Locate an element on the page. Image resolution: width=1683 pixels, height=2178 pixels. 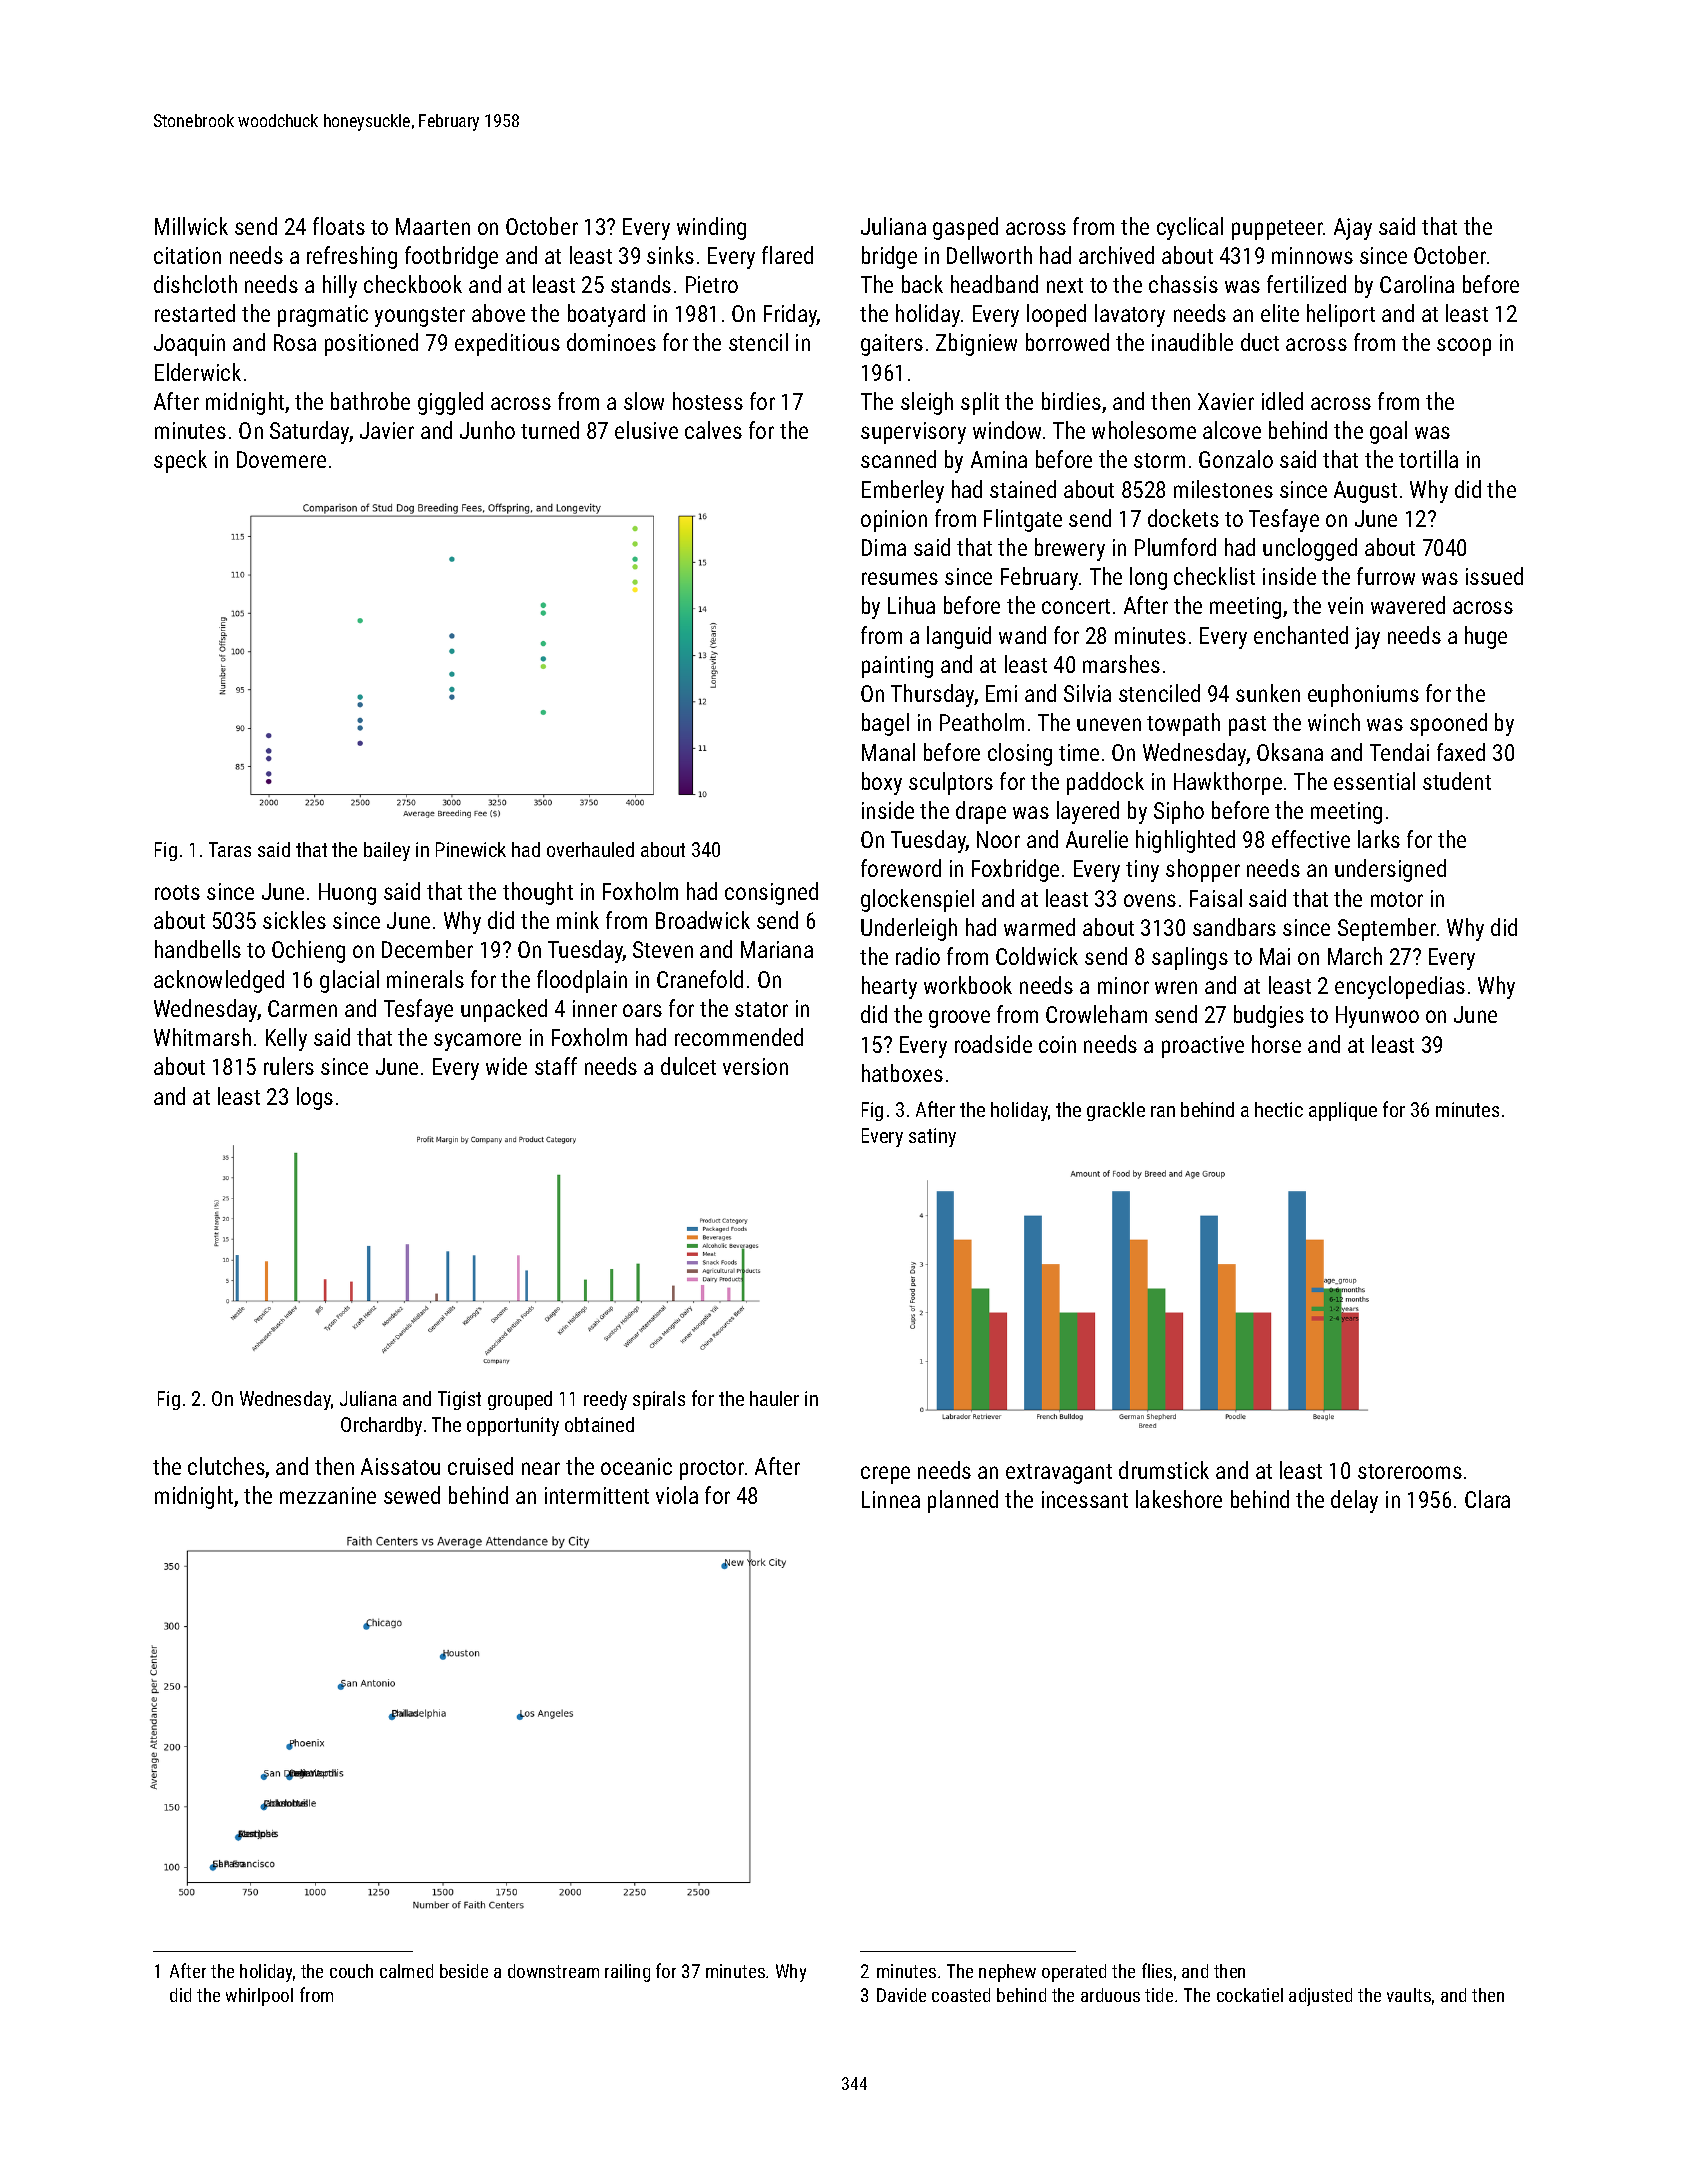
Linnea is located at coordinates (891, 1499).
